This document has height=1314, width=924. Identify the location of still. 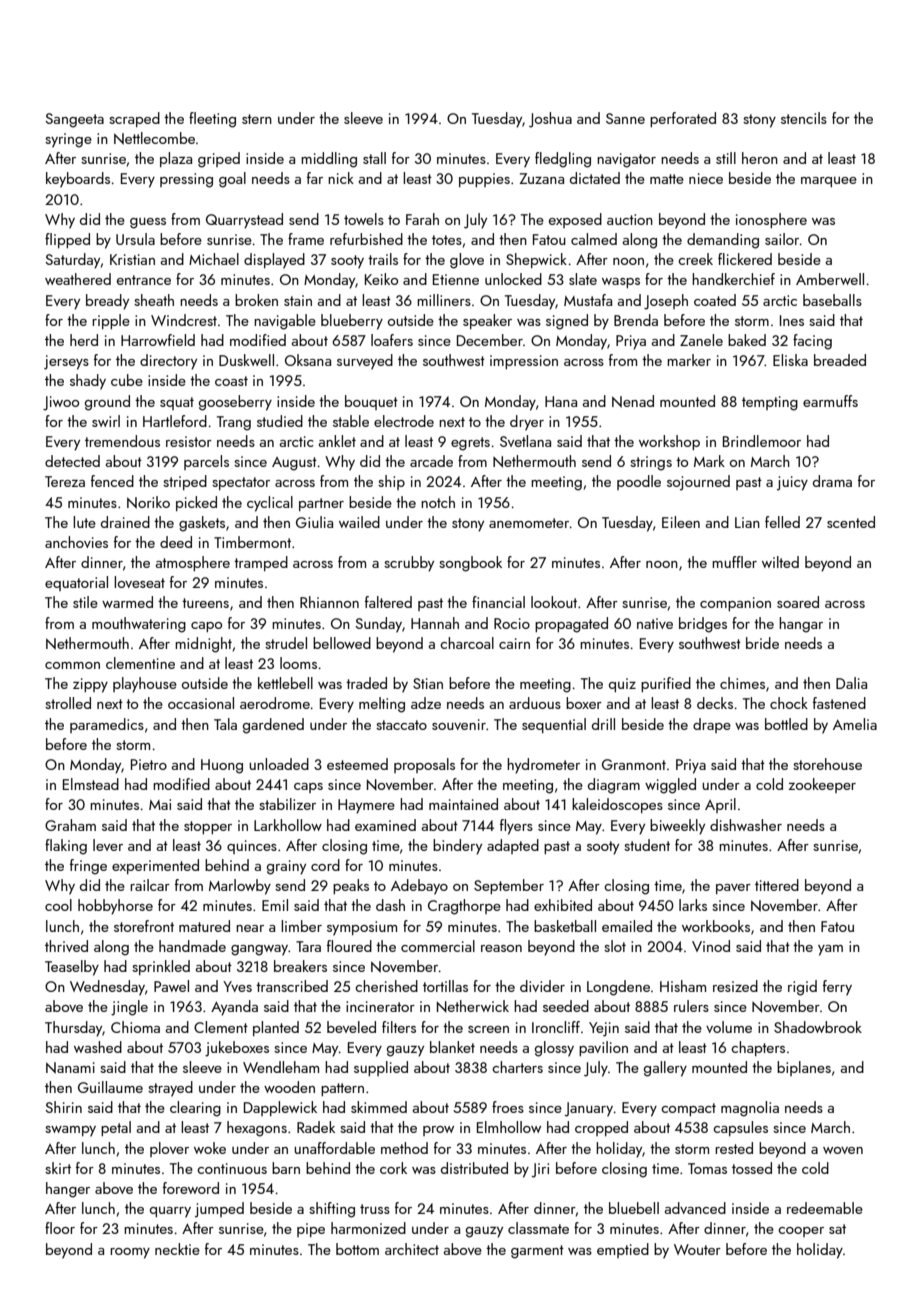
(726, 158).
